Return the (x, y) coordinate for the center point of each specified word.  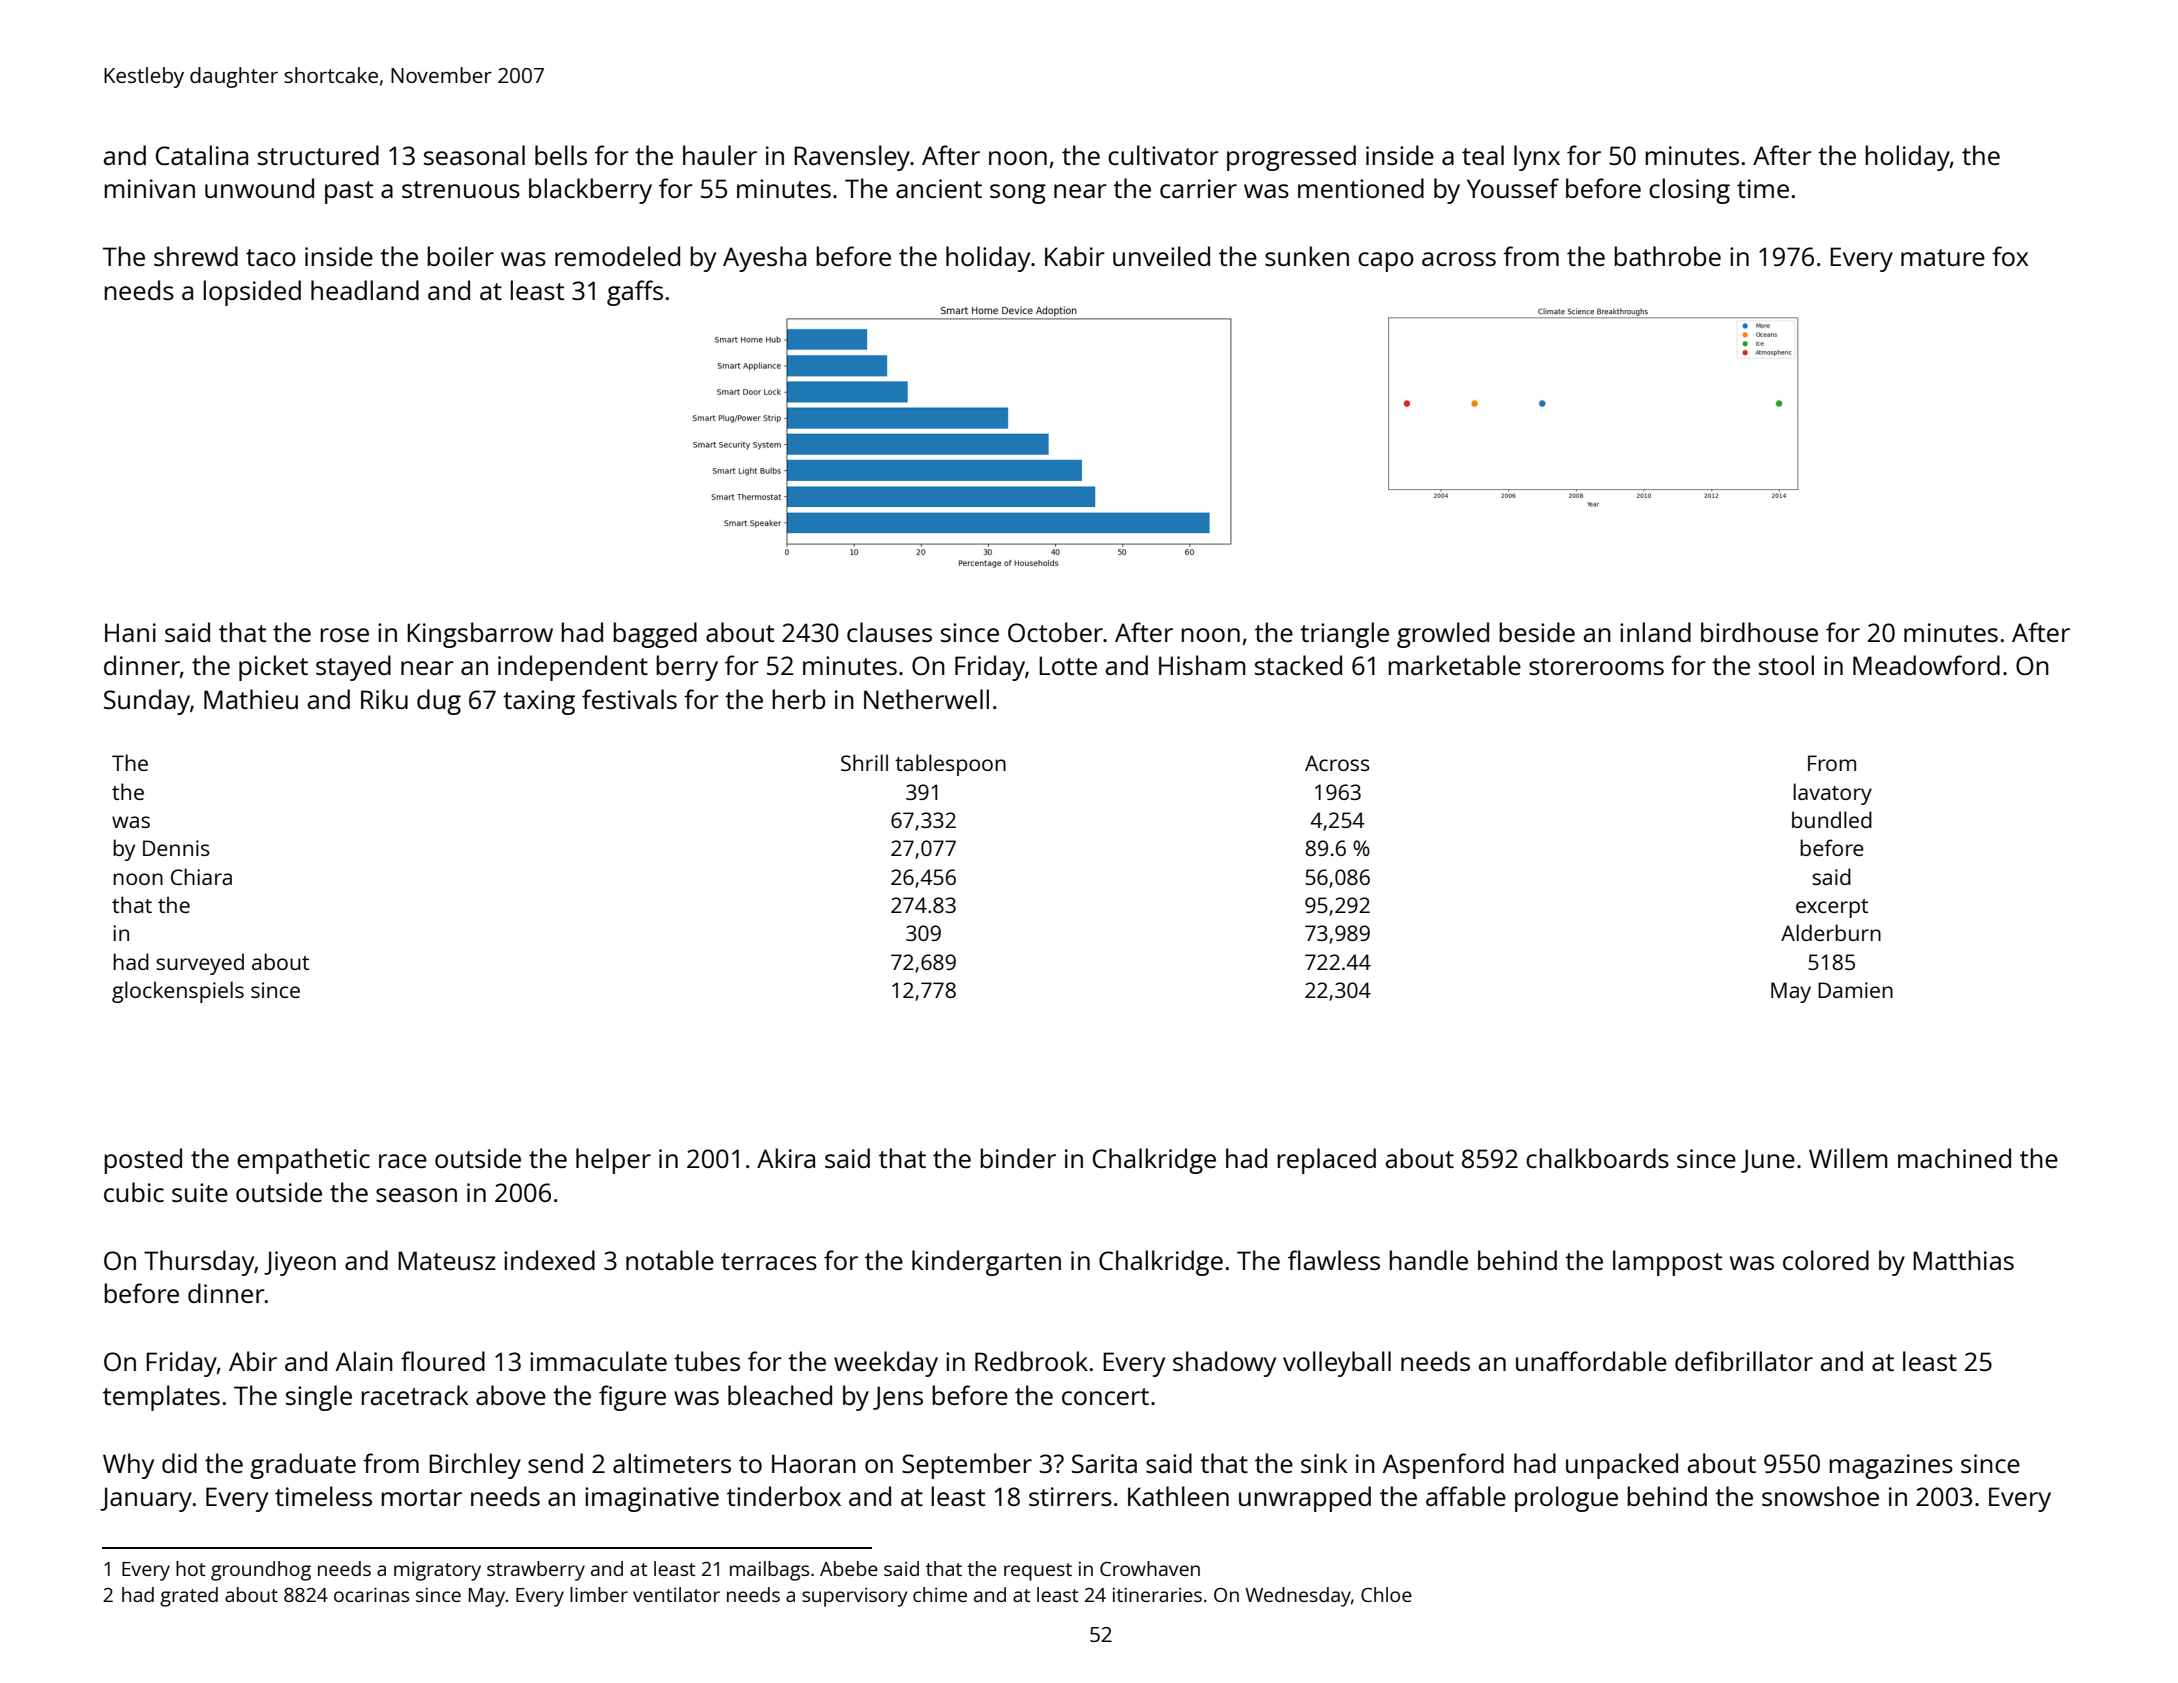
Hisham (1202, 665)
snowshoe (1820, 1496)
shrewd (196, 256)
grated (189, 1597)
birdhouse (1759, 632)
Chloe (1386, 1594)
